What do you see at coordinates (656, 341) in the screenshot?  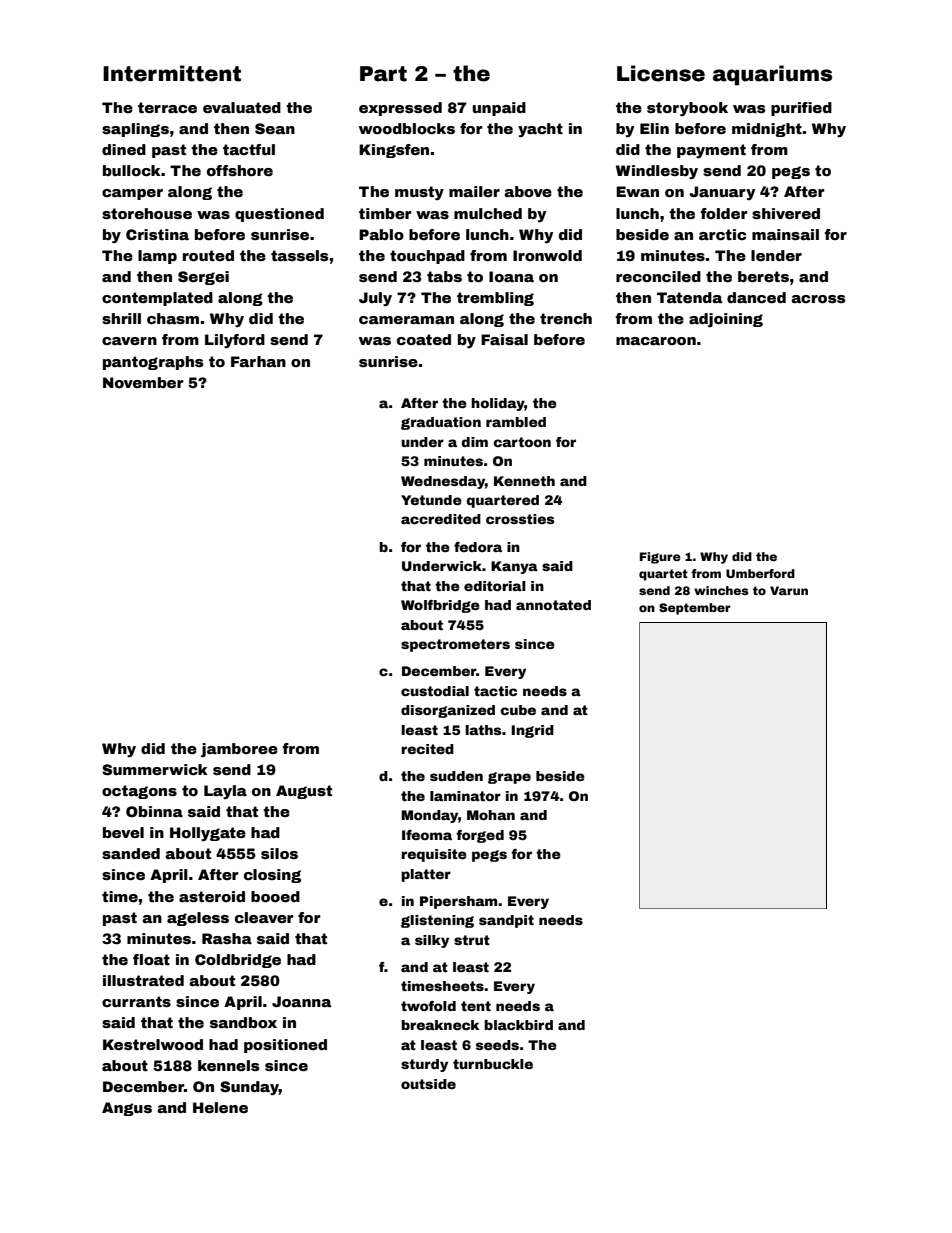 I see `macaroon` at bounding box center [656, 341].
